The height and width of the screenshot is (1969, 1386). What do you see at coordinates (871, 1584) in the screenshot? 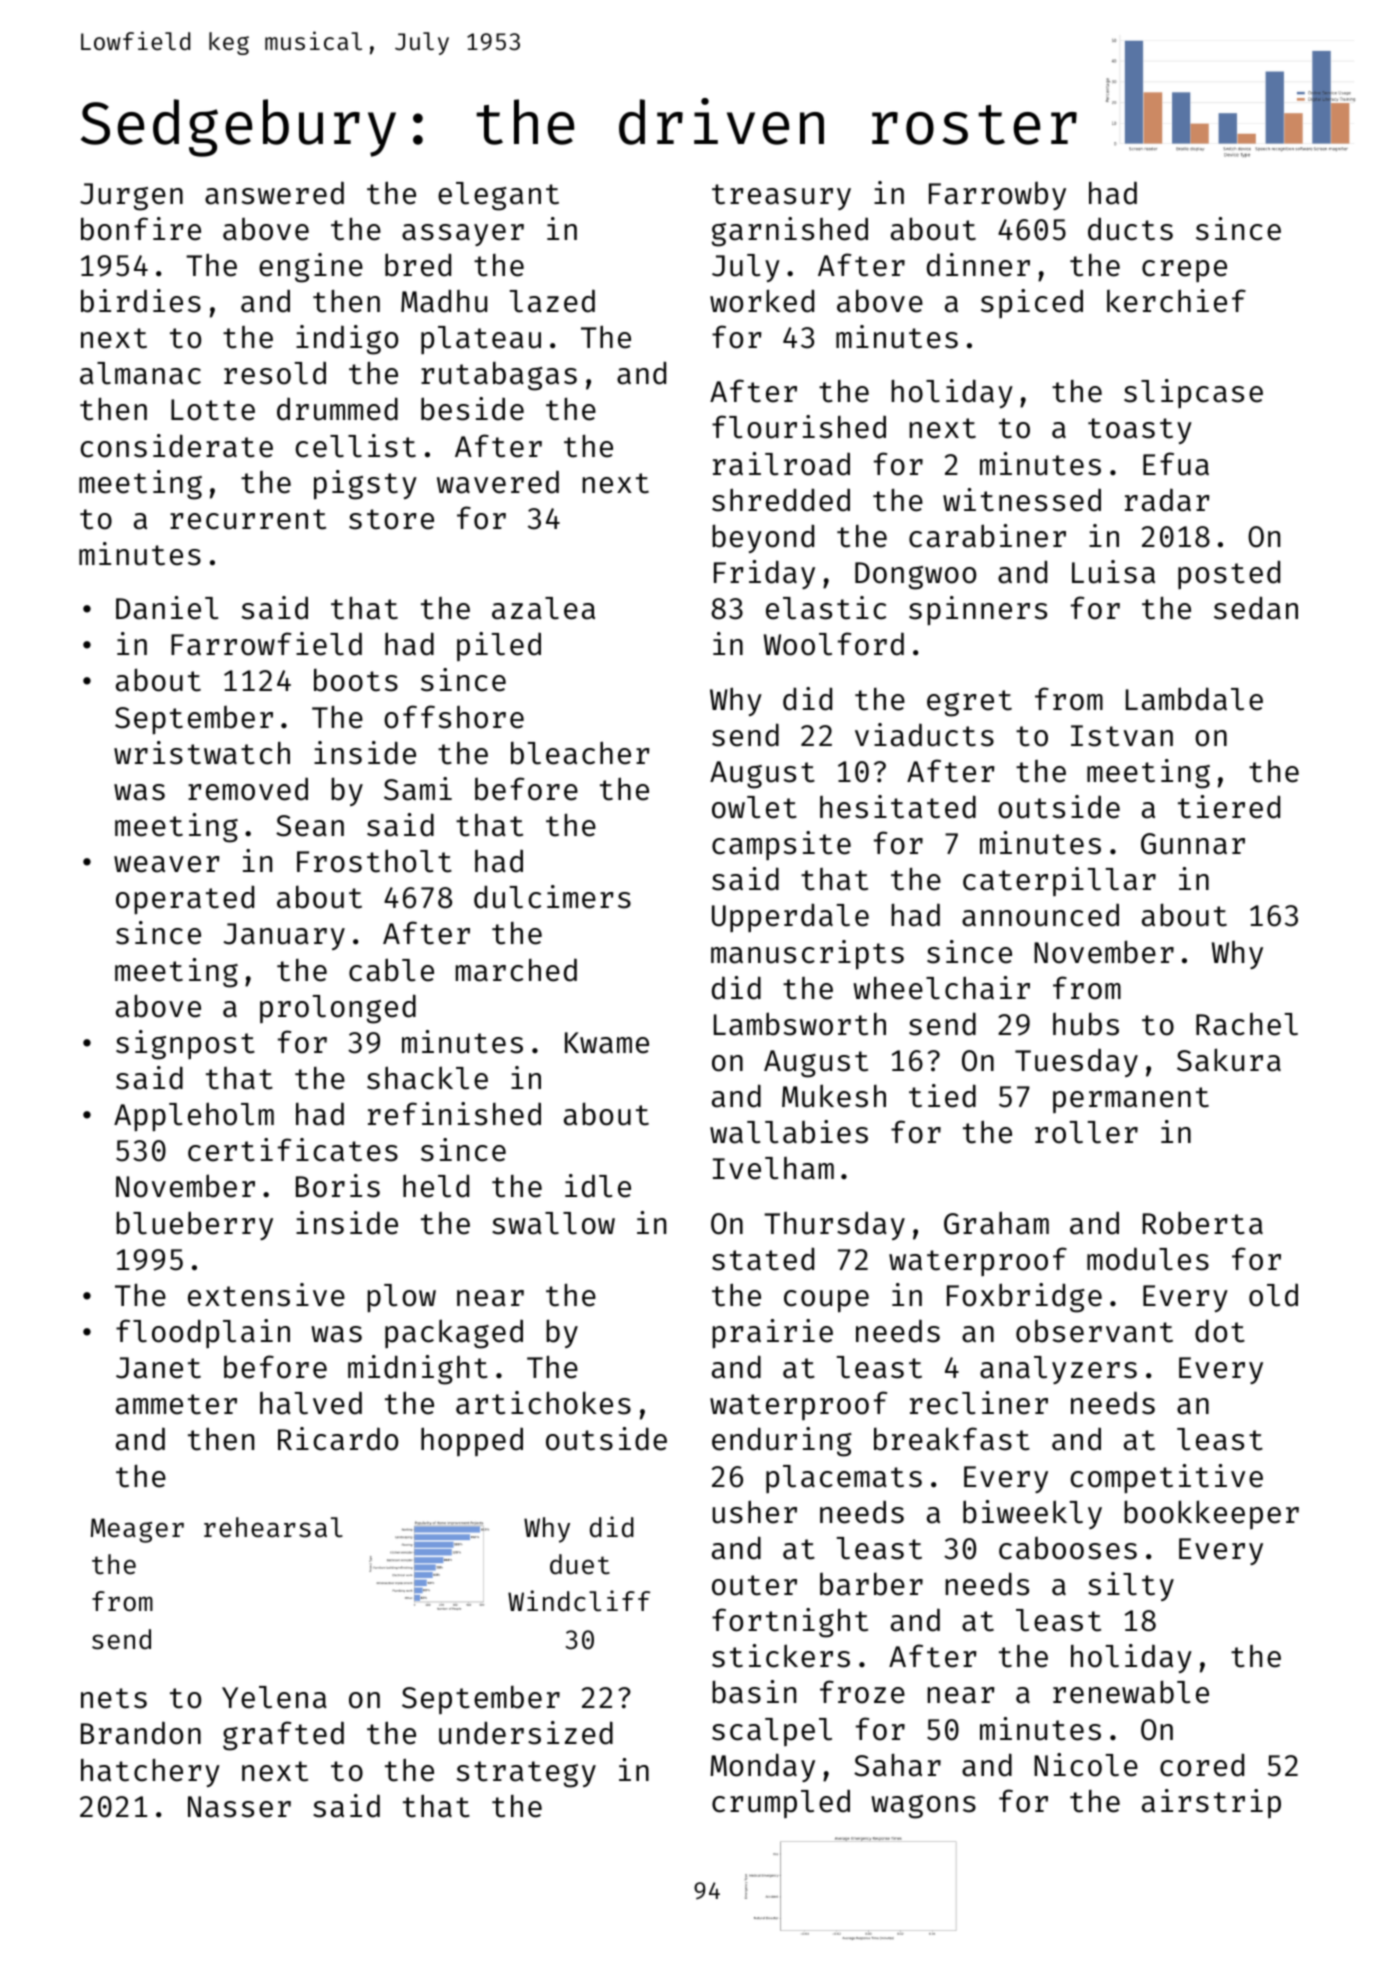
I see `barber` at bounding box center [871, 1584].
